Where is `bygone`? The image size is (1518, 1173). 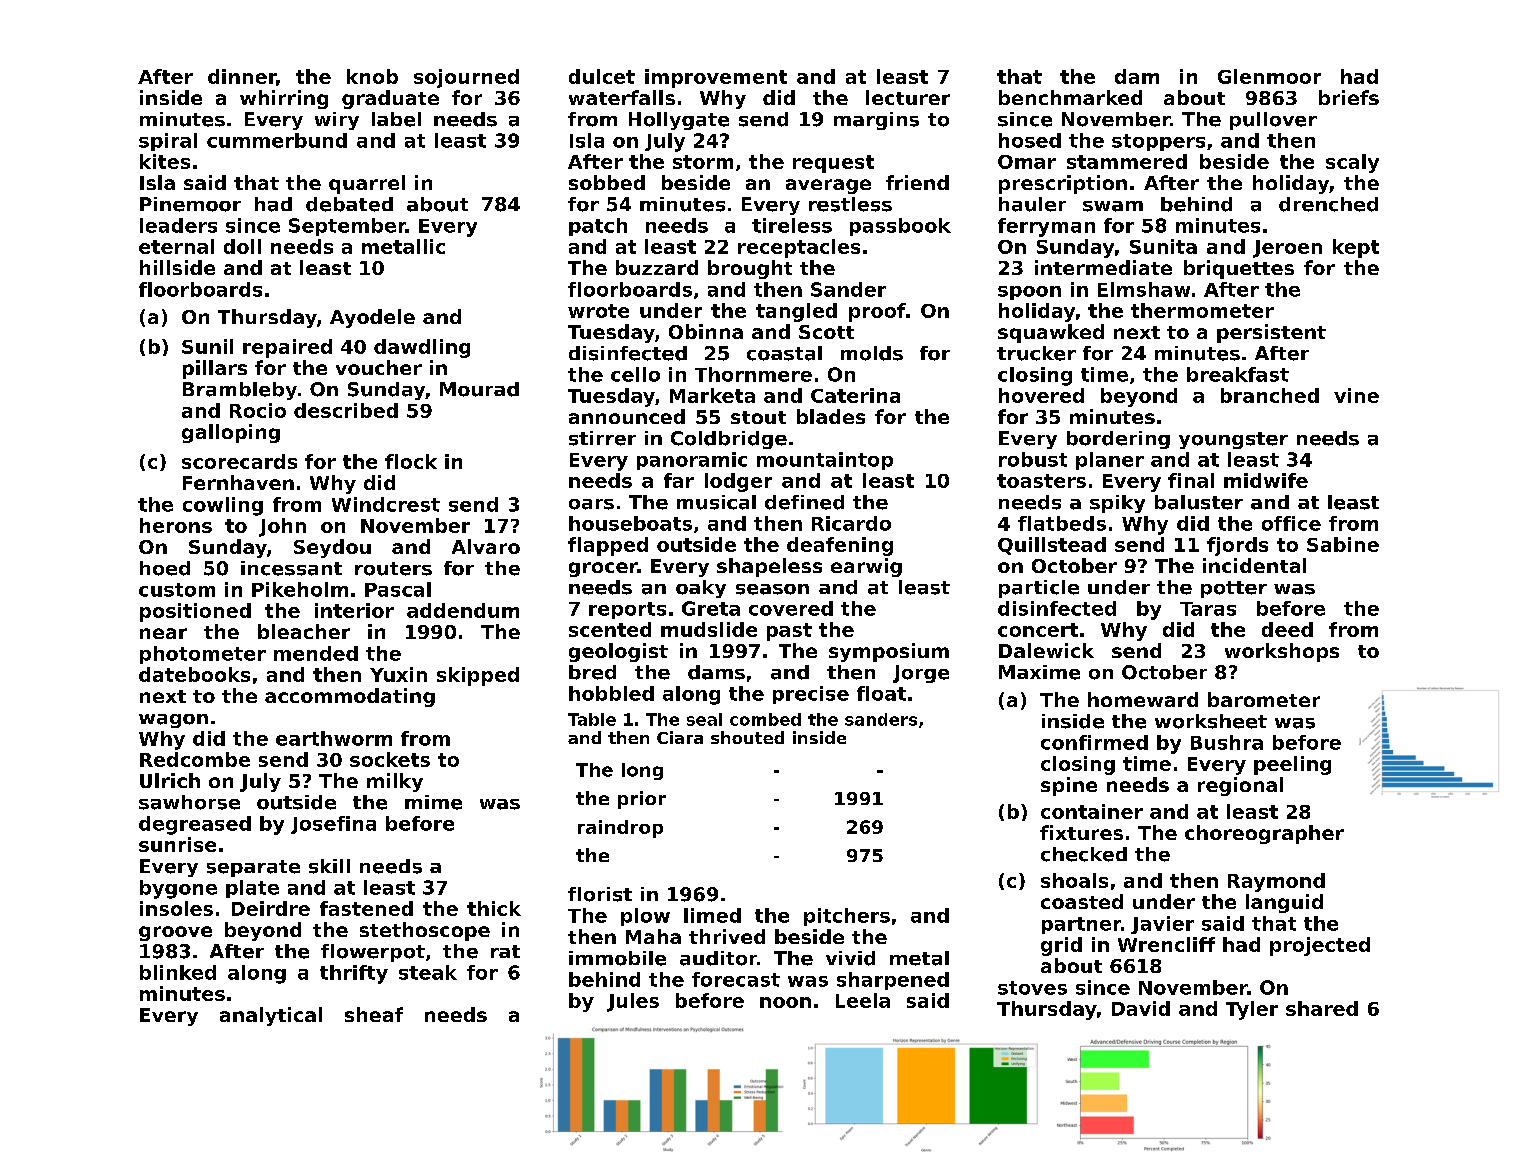 bygone is located at coordinates (178, 889).
